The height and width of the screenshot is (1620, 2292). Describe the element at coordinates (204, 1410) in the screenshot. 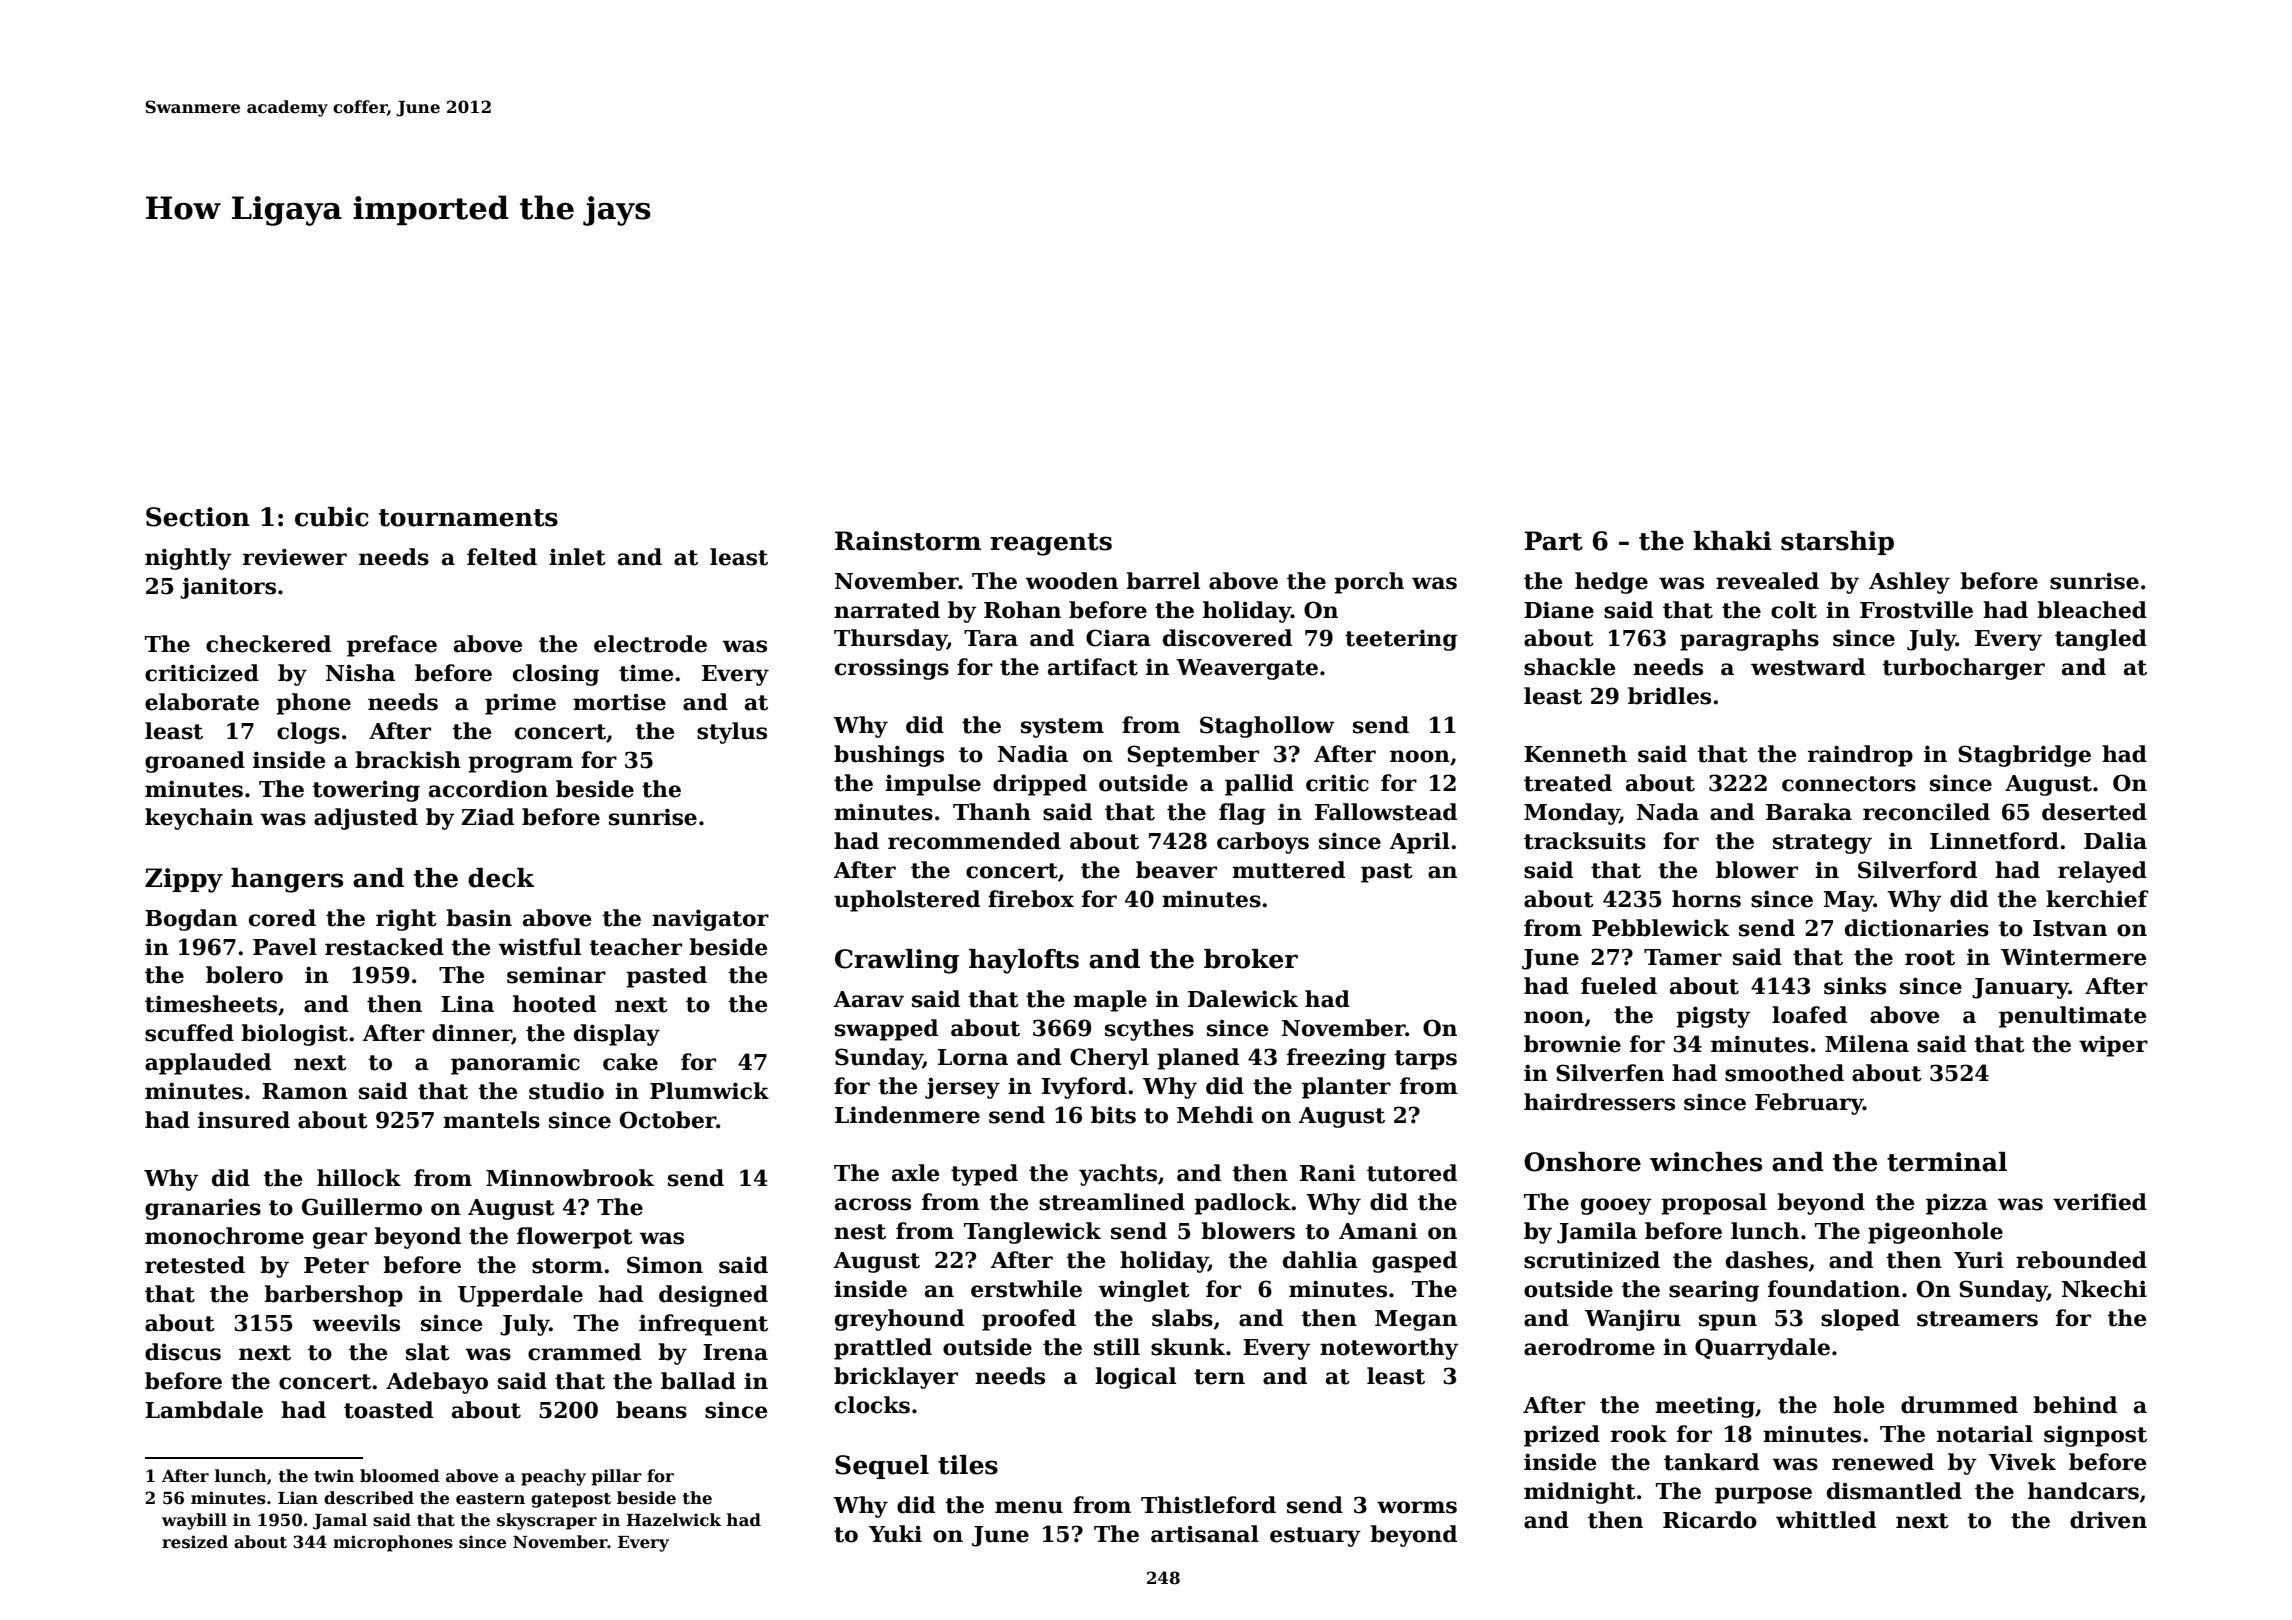

I see `Lambdale` at that location.
